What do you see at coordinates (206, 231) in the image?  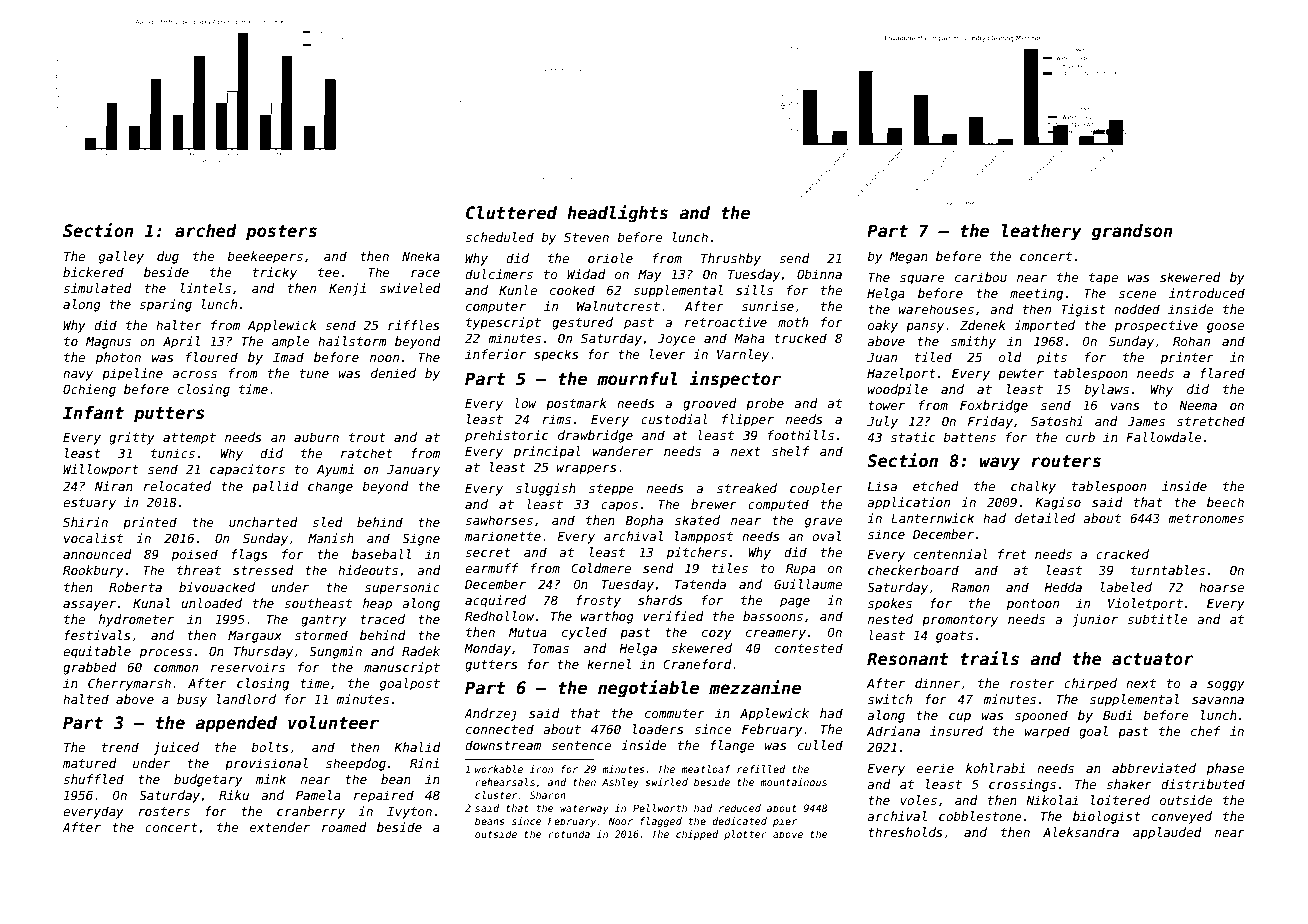 I see `arched` at bounding box center [206, 231].
